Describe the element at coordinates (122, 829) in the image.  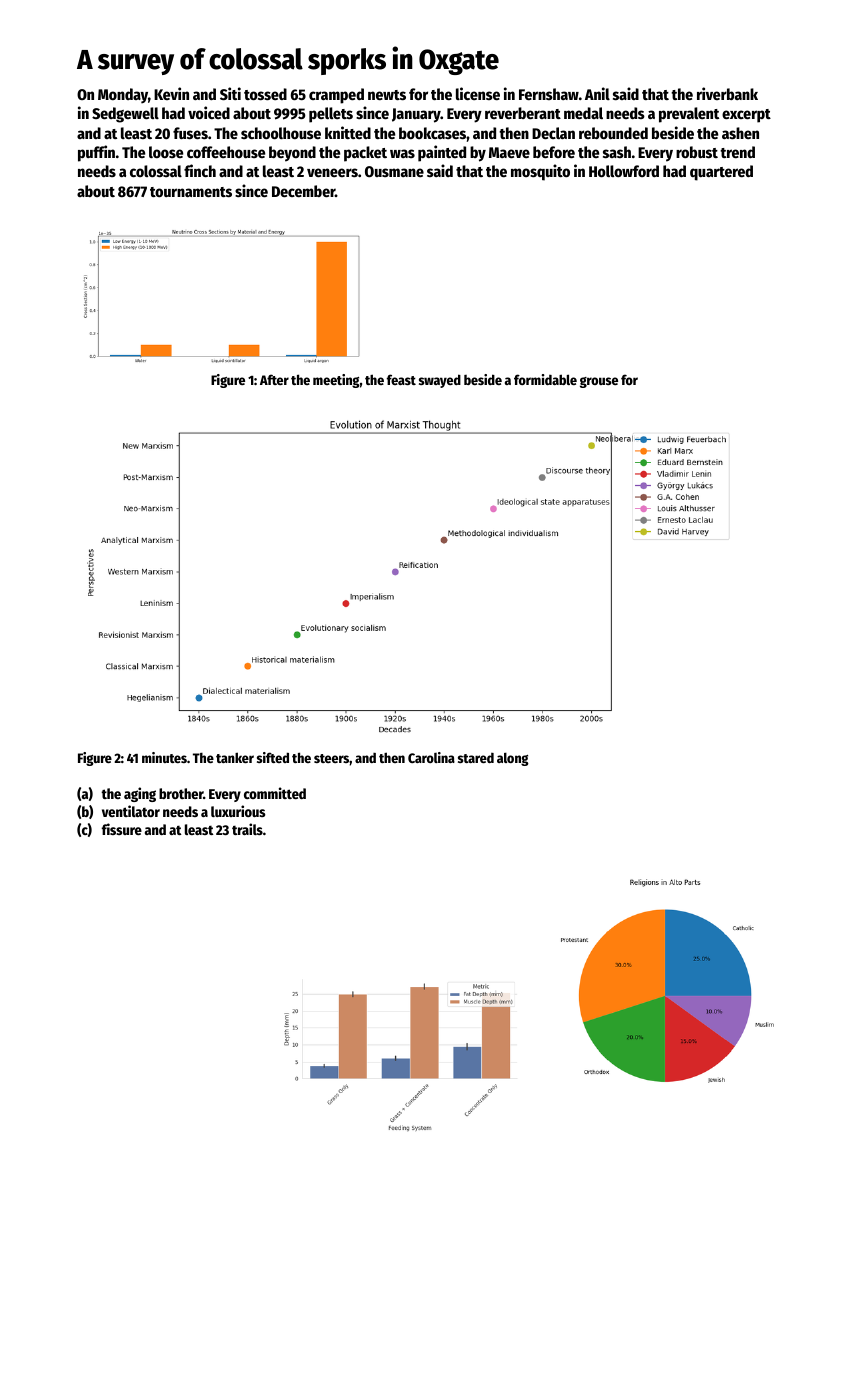
I see `fissure` at that location.
